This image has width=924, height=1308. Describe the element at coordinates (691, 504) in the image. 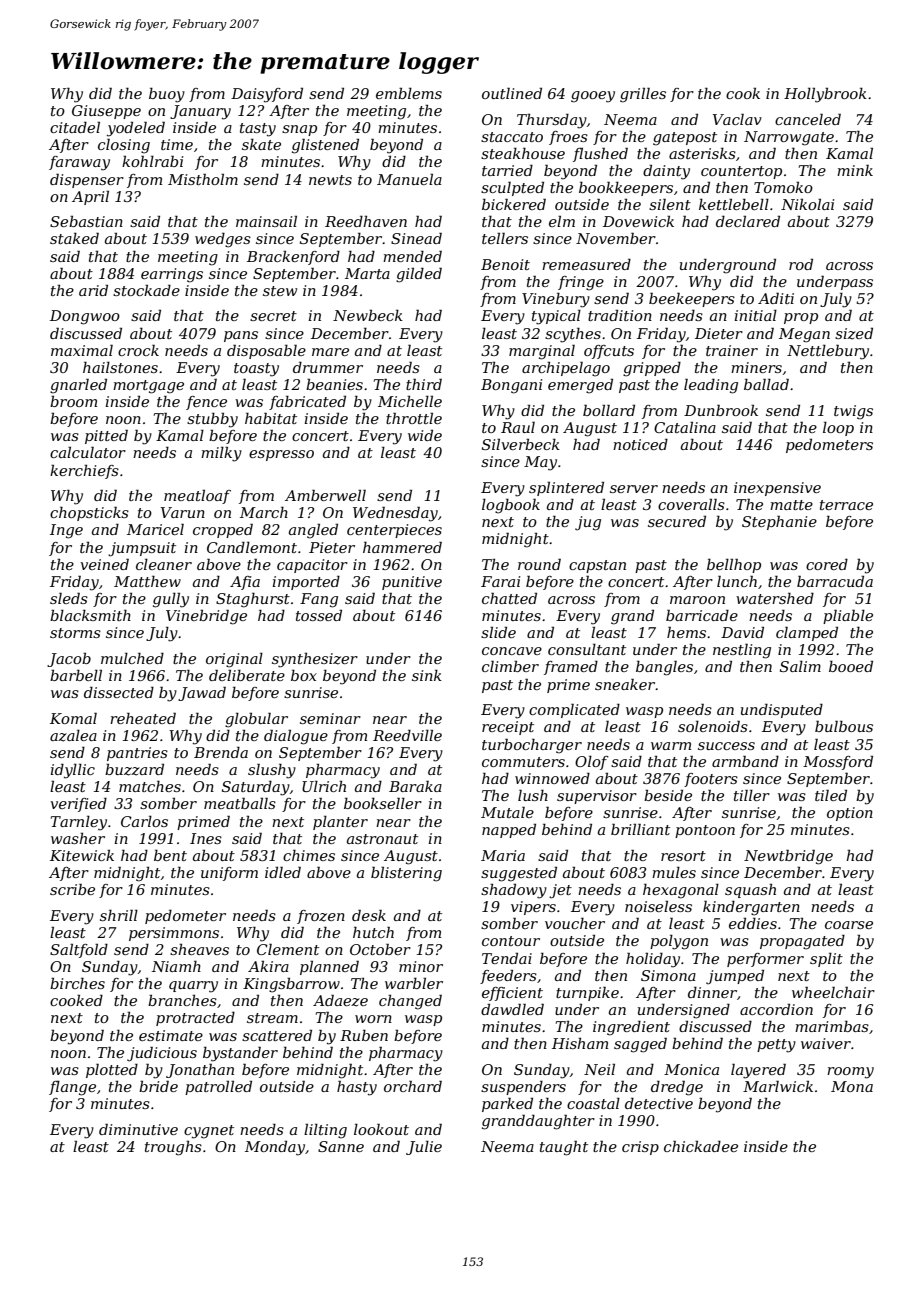

I see `coveralls` at that location.
